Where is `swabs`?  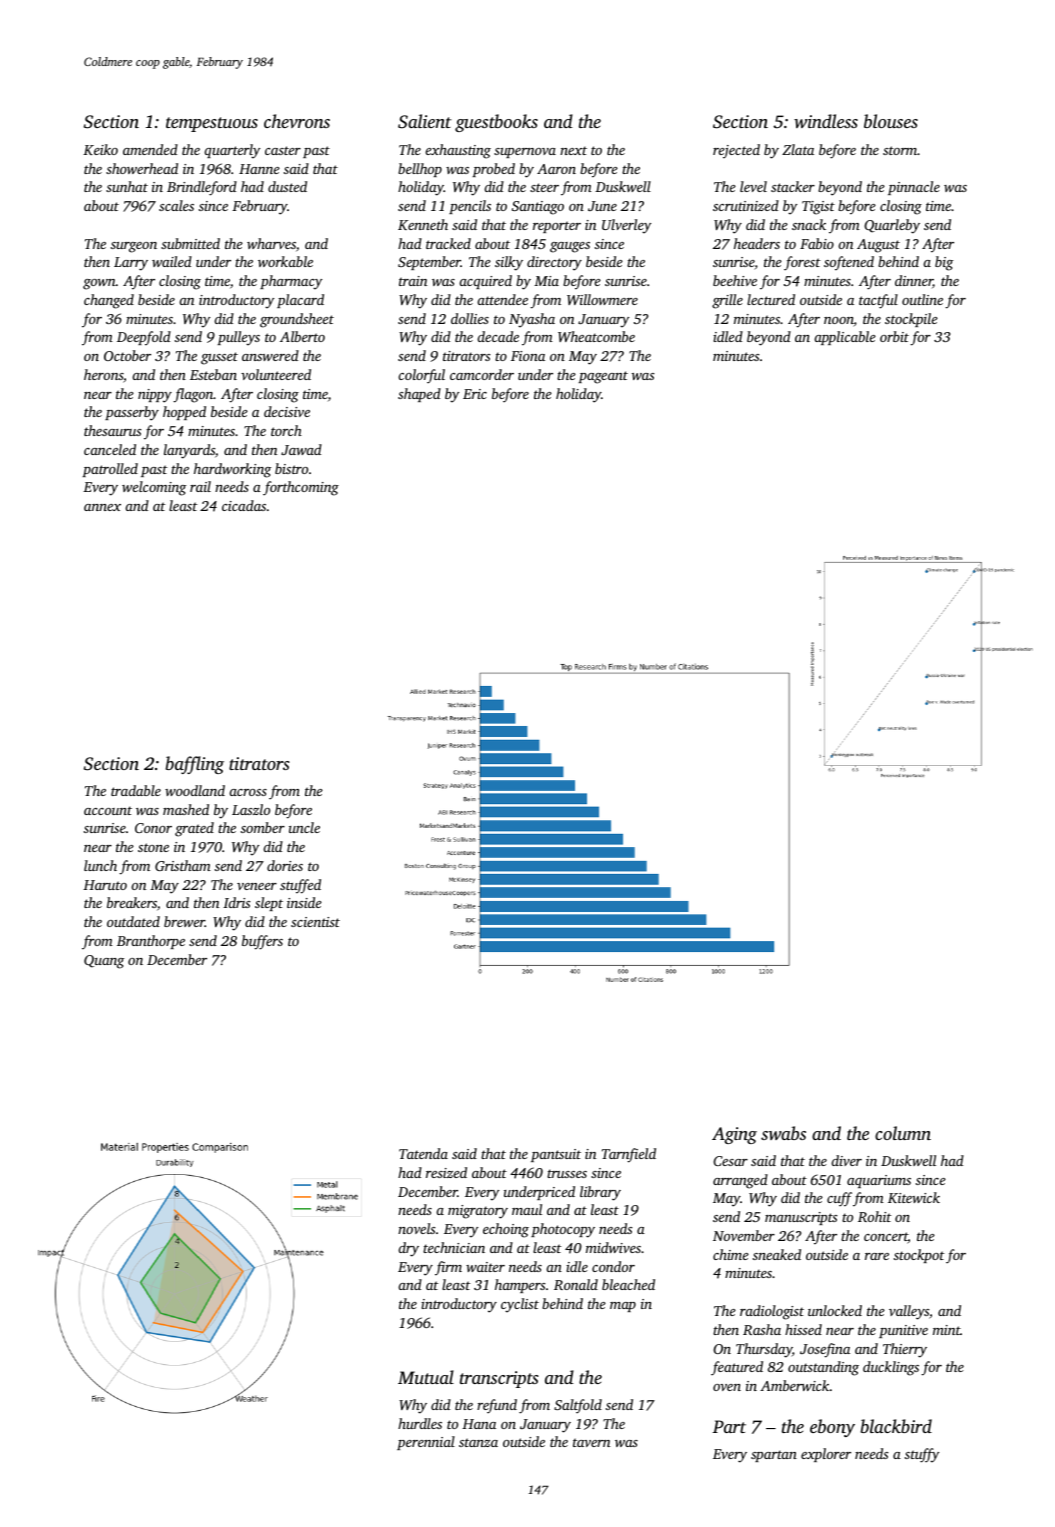
swabs is located at coordinates (783, 1133).
